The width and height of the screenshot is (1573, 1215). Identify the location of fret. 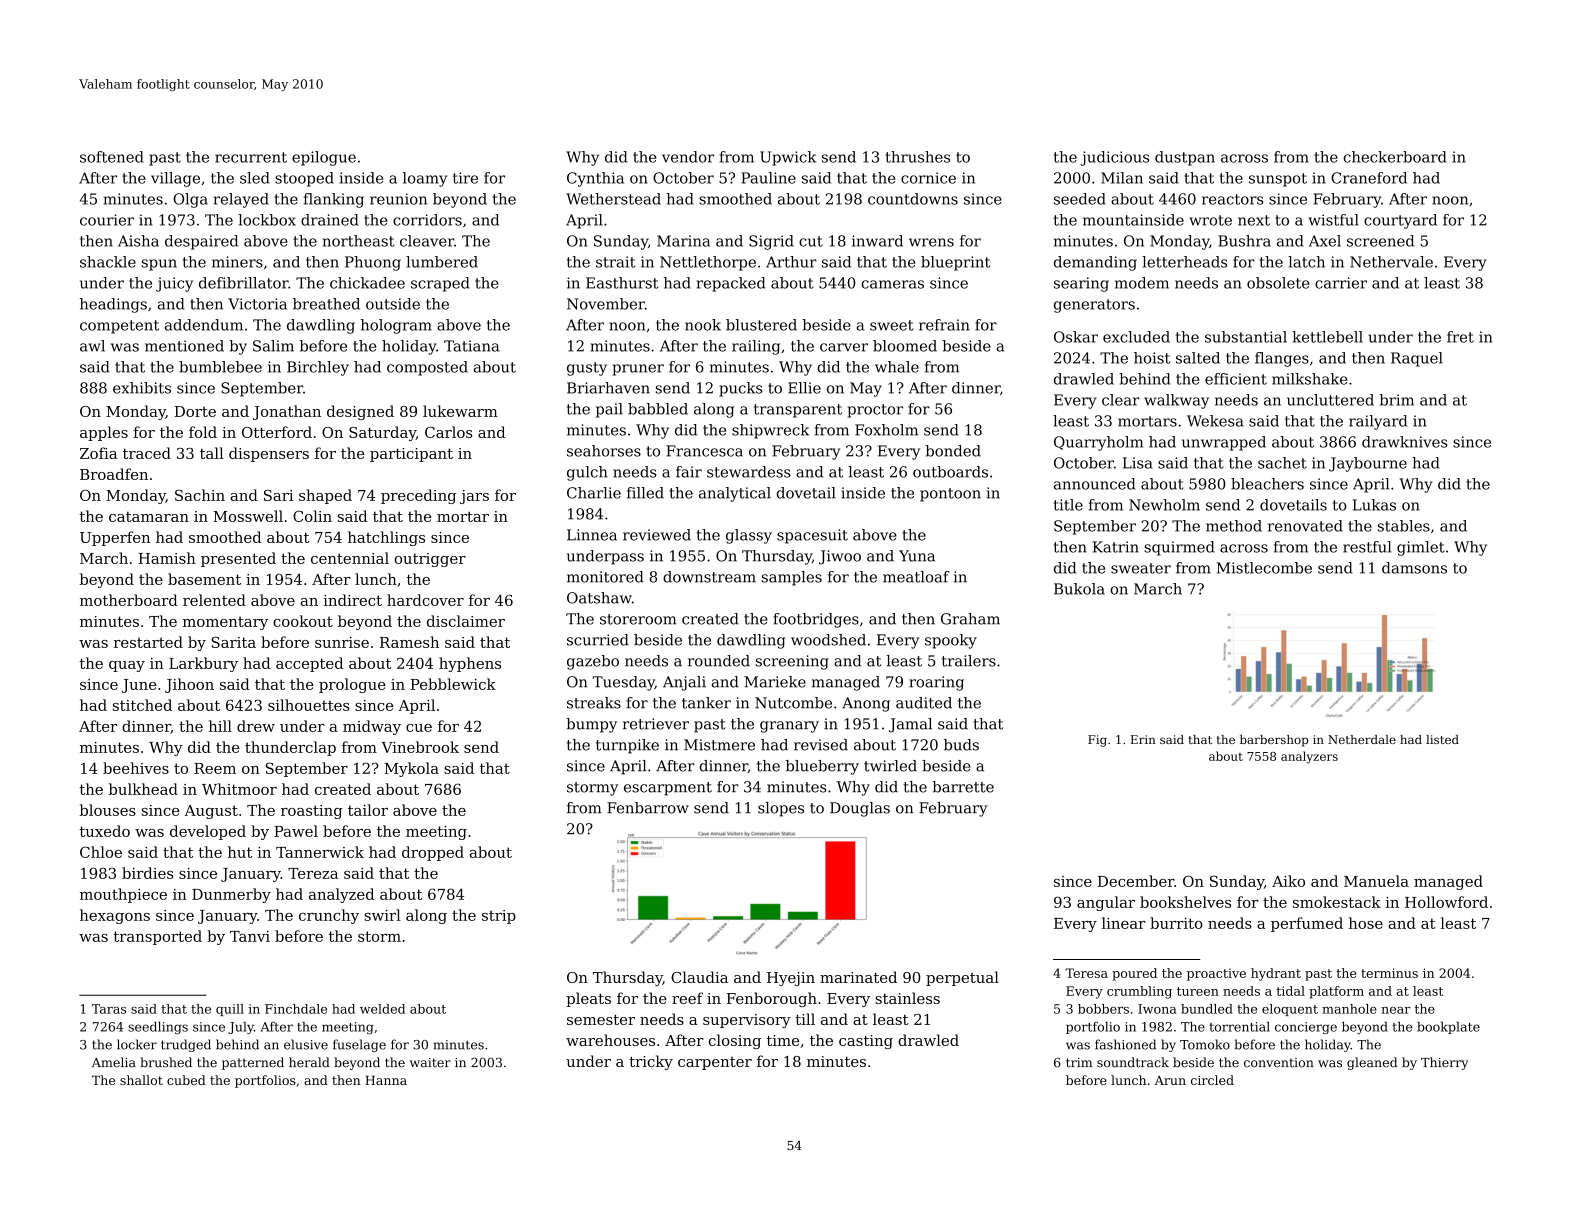
(1460, 337).
